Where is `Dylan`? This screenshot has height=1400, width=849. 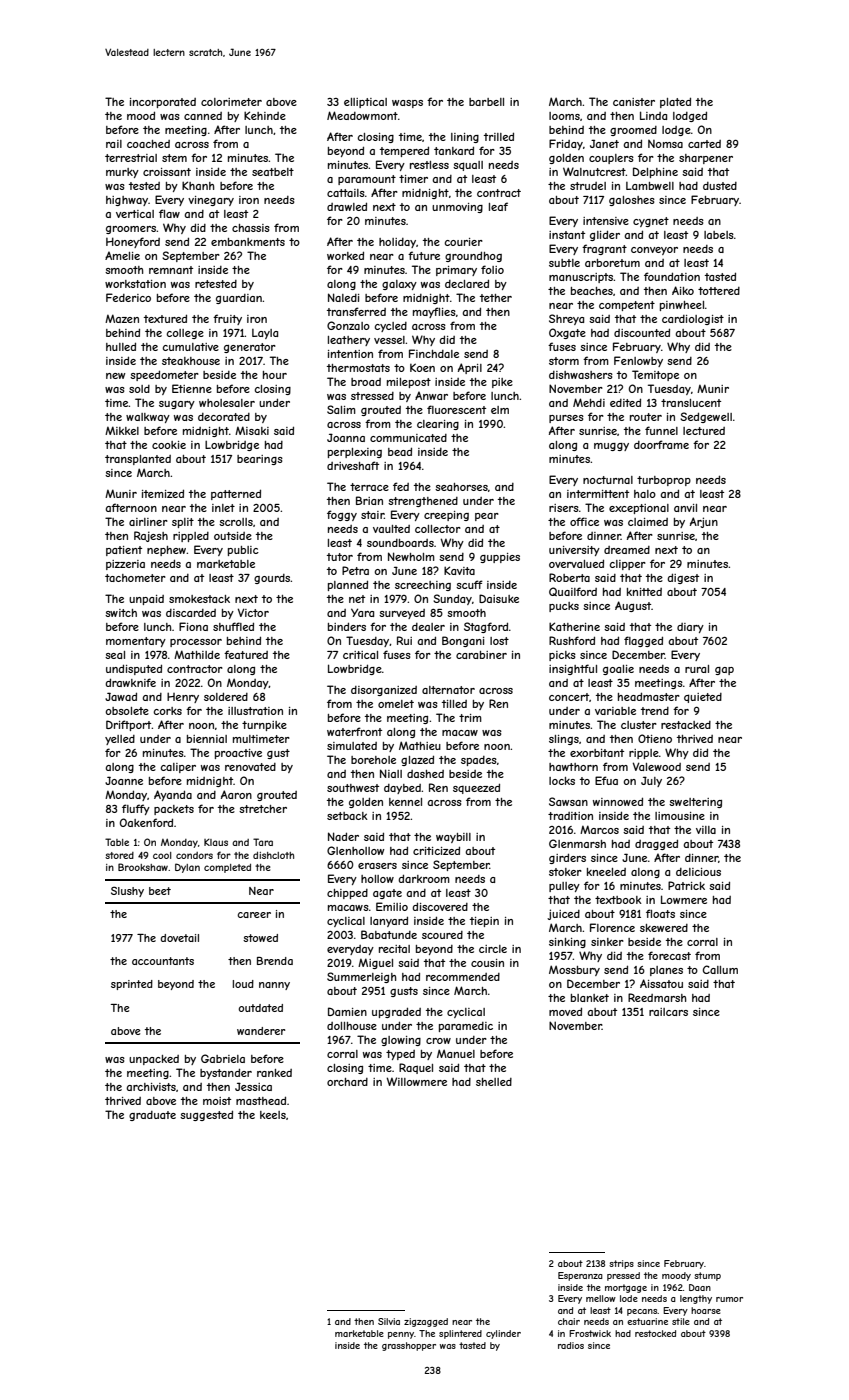 Dylan is located at coordinates (187, 868).
